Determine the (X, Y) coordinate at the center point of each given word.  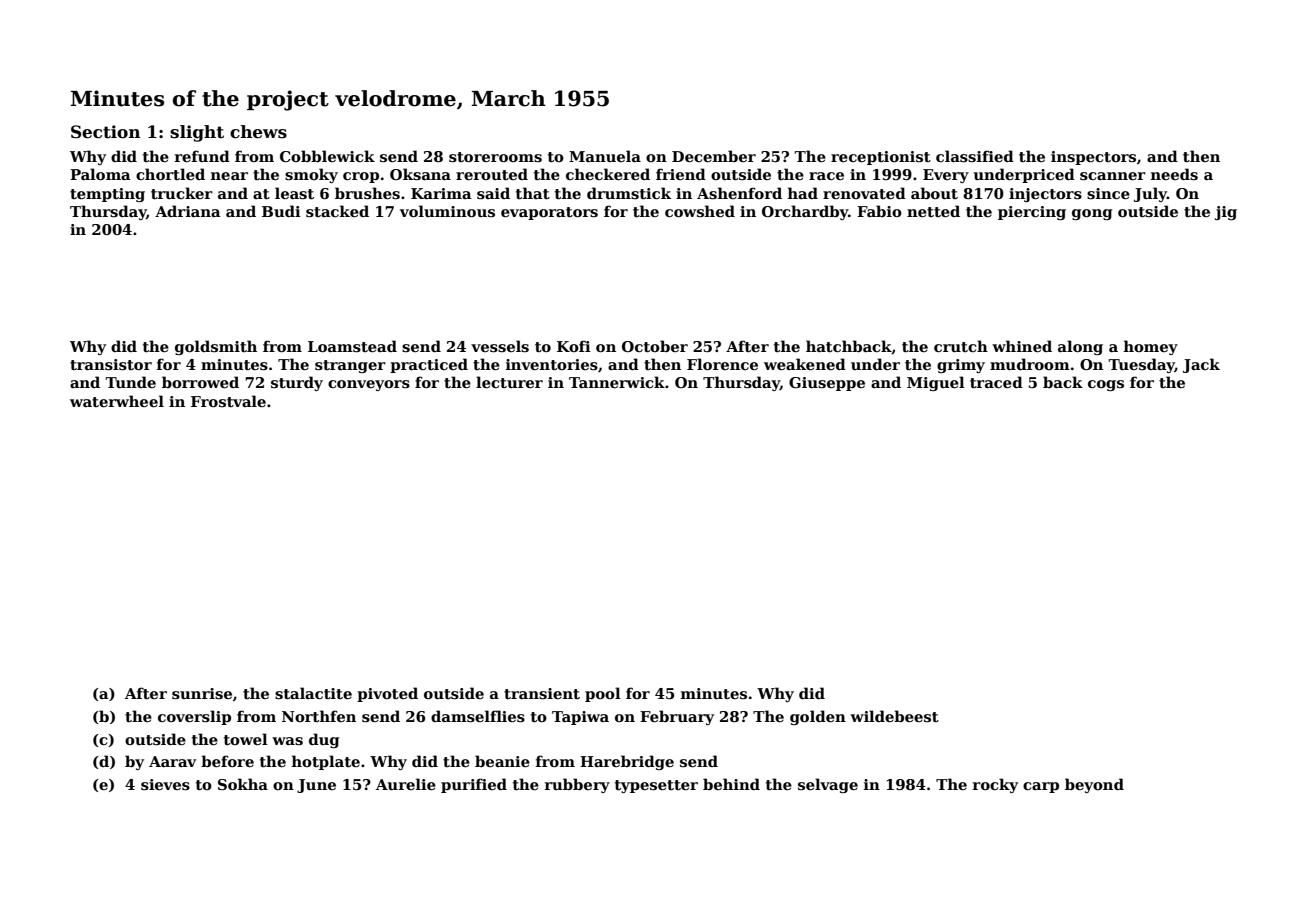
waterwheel (117, 401)
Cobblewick (327, 156)
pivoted (387, 694)
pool (603, 694)
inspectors (1093, 158)
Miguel (936, 383)
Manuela (605, 156)
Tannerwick (617, 382)
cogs (1106, 385)
